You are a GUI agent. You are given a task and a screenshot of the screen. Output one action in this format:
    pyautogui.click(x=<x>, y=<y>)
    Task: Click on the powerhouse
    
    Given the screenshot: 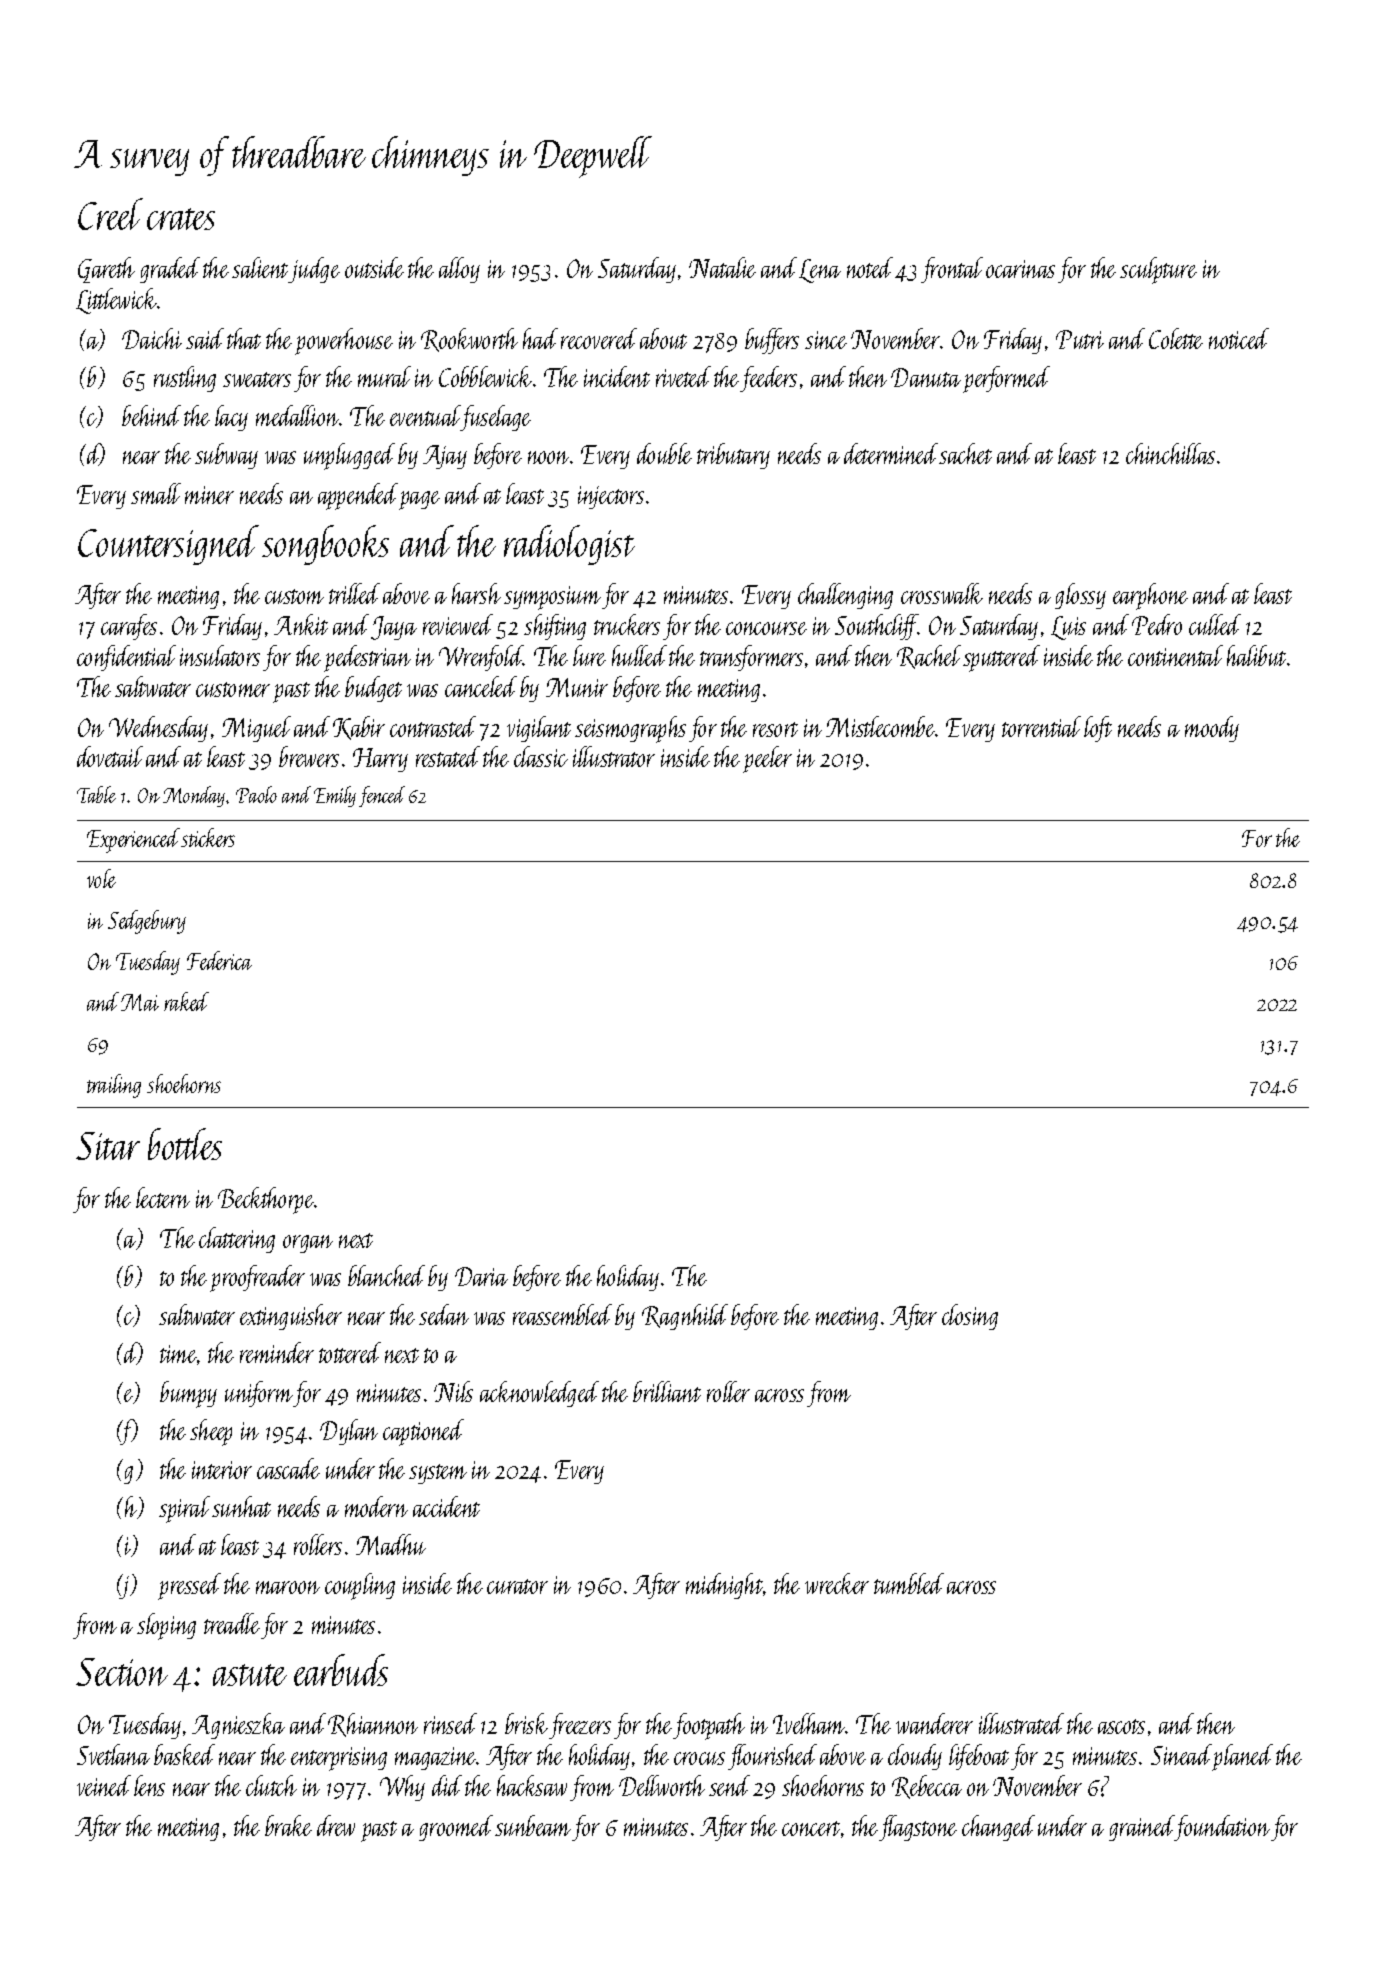 What is the action you would take?
    pyautogui.click(x=344, y=341)
